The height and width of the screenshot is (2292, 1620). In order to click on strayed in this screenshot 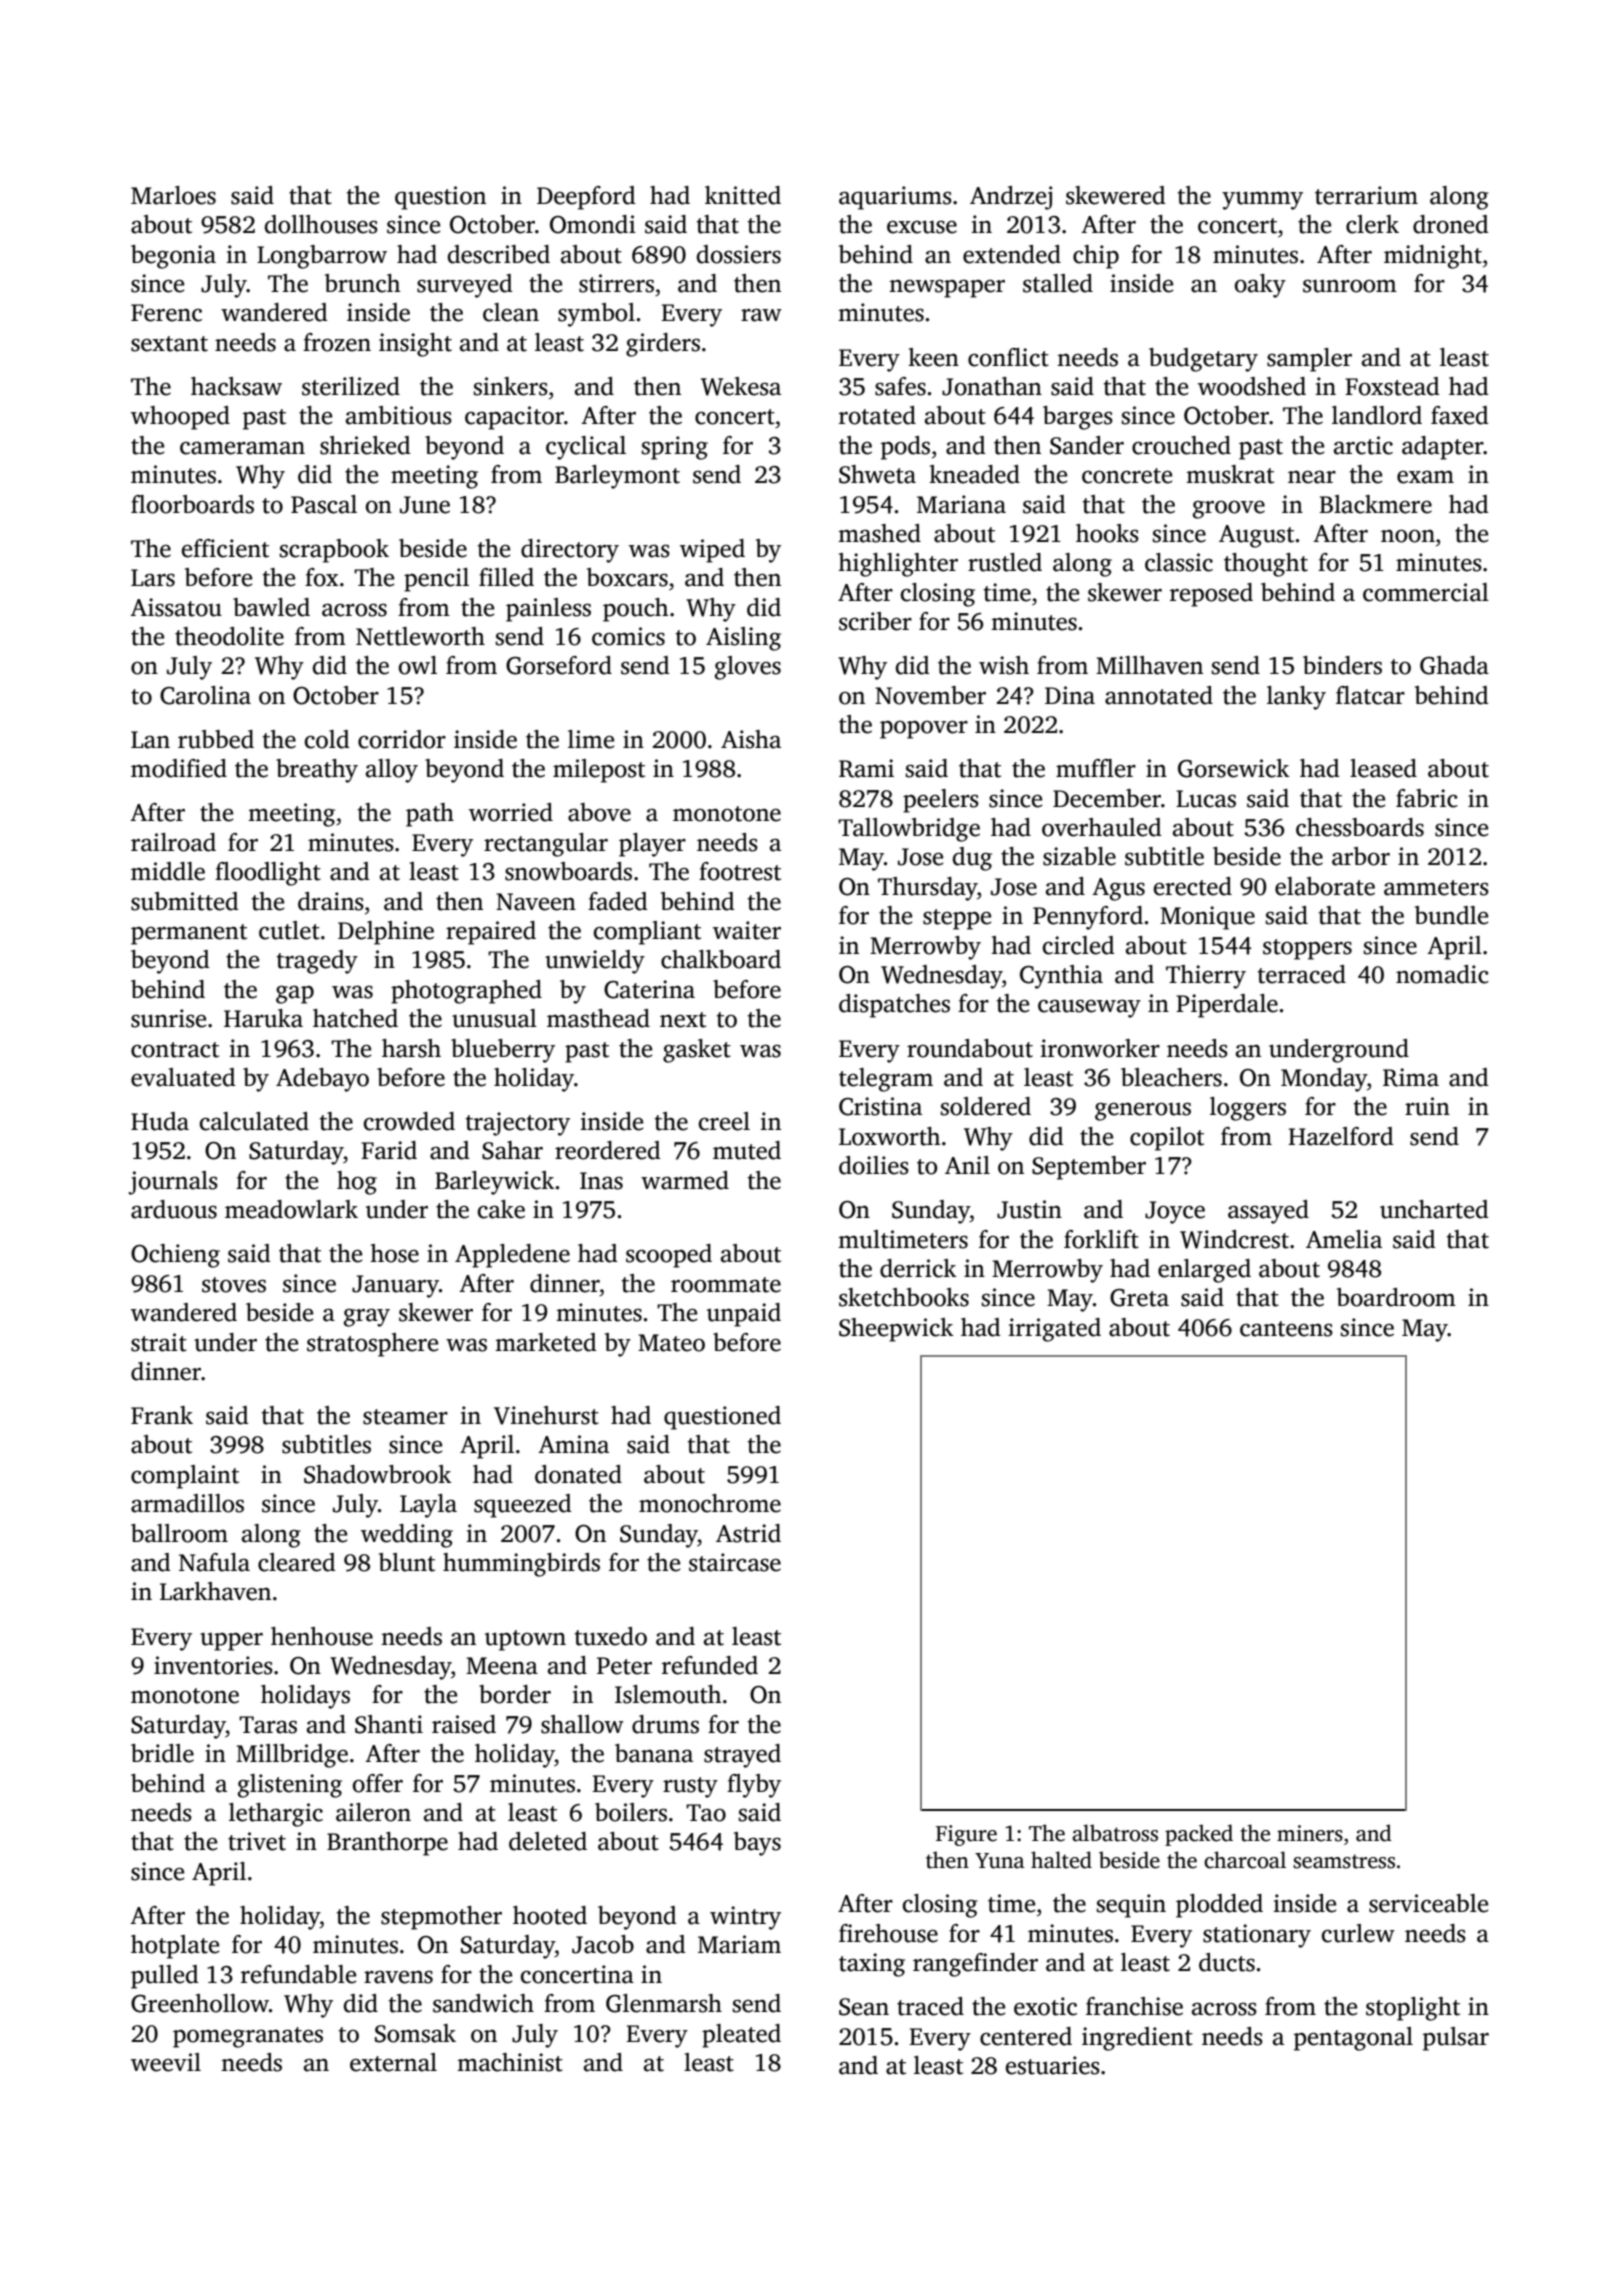, I will do `click(742, 1756)`.
